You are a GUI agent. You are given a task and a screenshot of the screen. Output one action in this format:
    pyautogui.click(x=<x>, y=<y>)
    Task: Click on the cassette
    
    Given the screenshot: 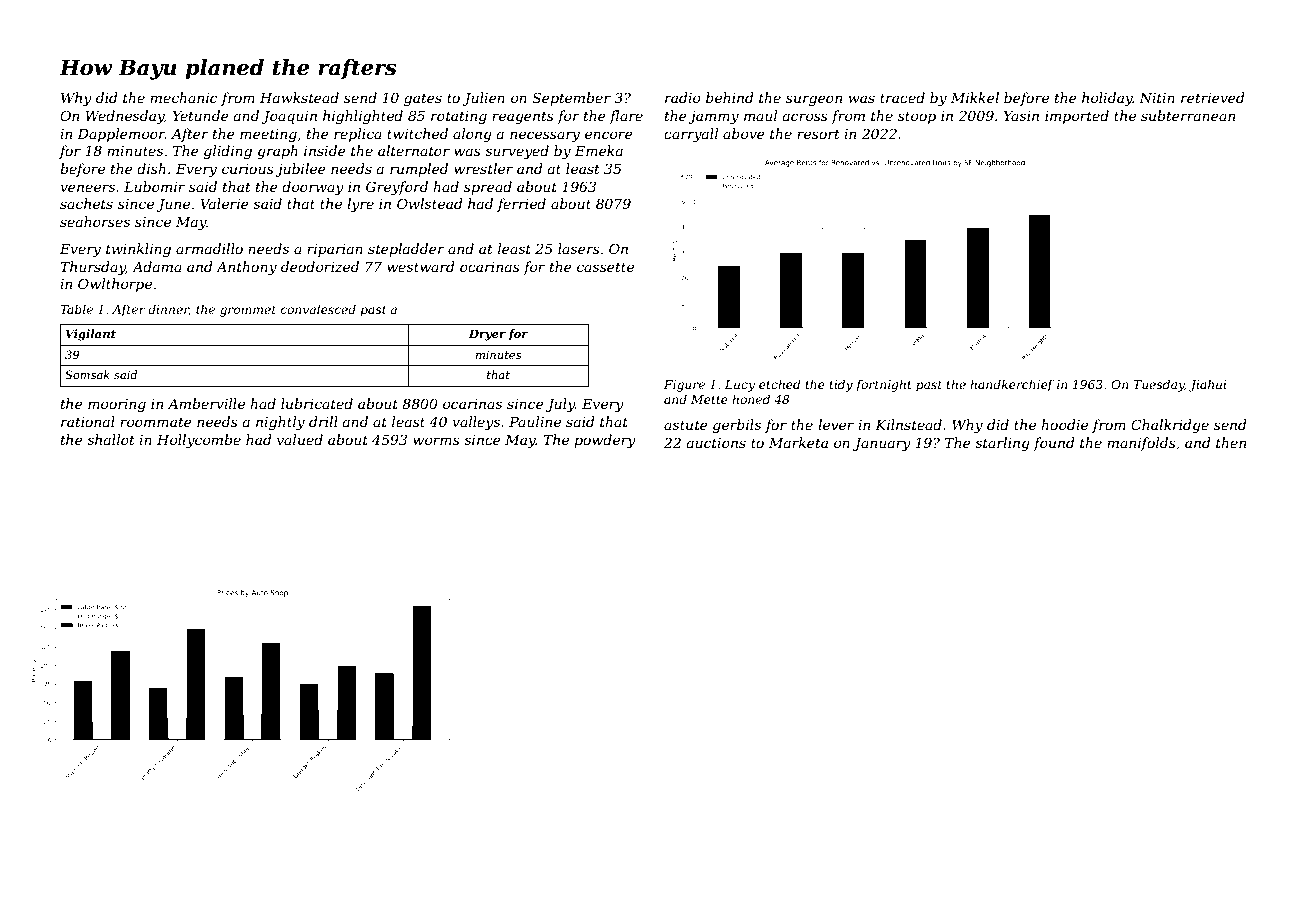 What is the action you would take?
    pyautogui.click(x=605, y=267)
